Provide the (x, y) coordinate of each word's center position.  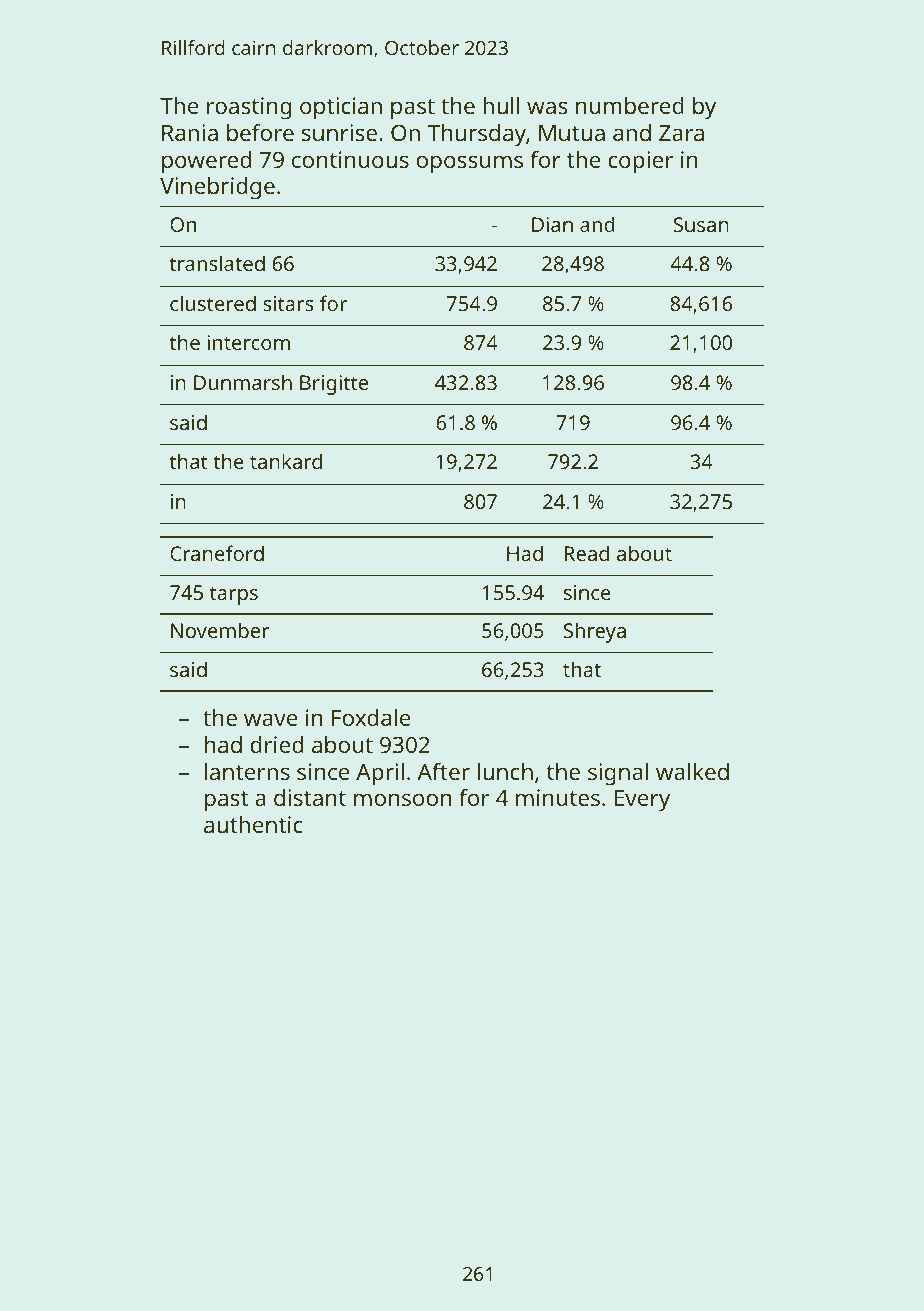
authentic (253, 824)
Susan (701, 224)
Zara (681, 133)
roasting (249, 108)
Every (642, 801)
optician (341, 108)
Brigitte (334, 385)
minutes (558, 797)
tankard (286, 461)
